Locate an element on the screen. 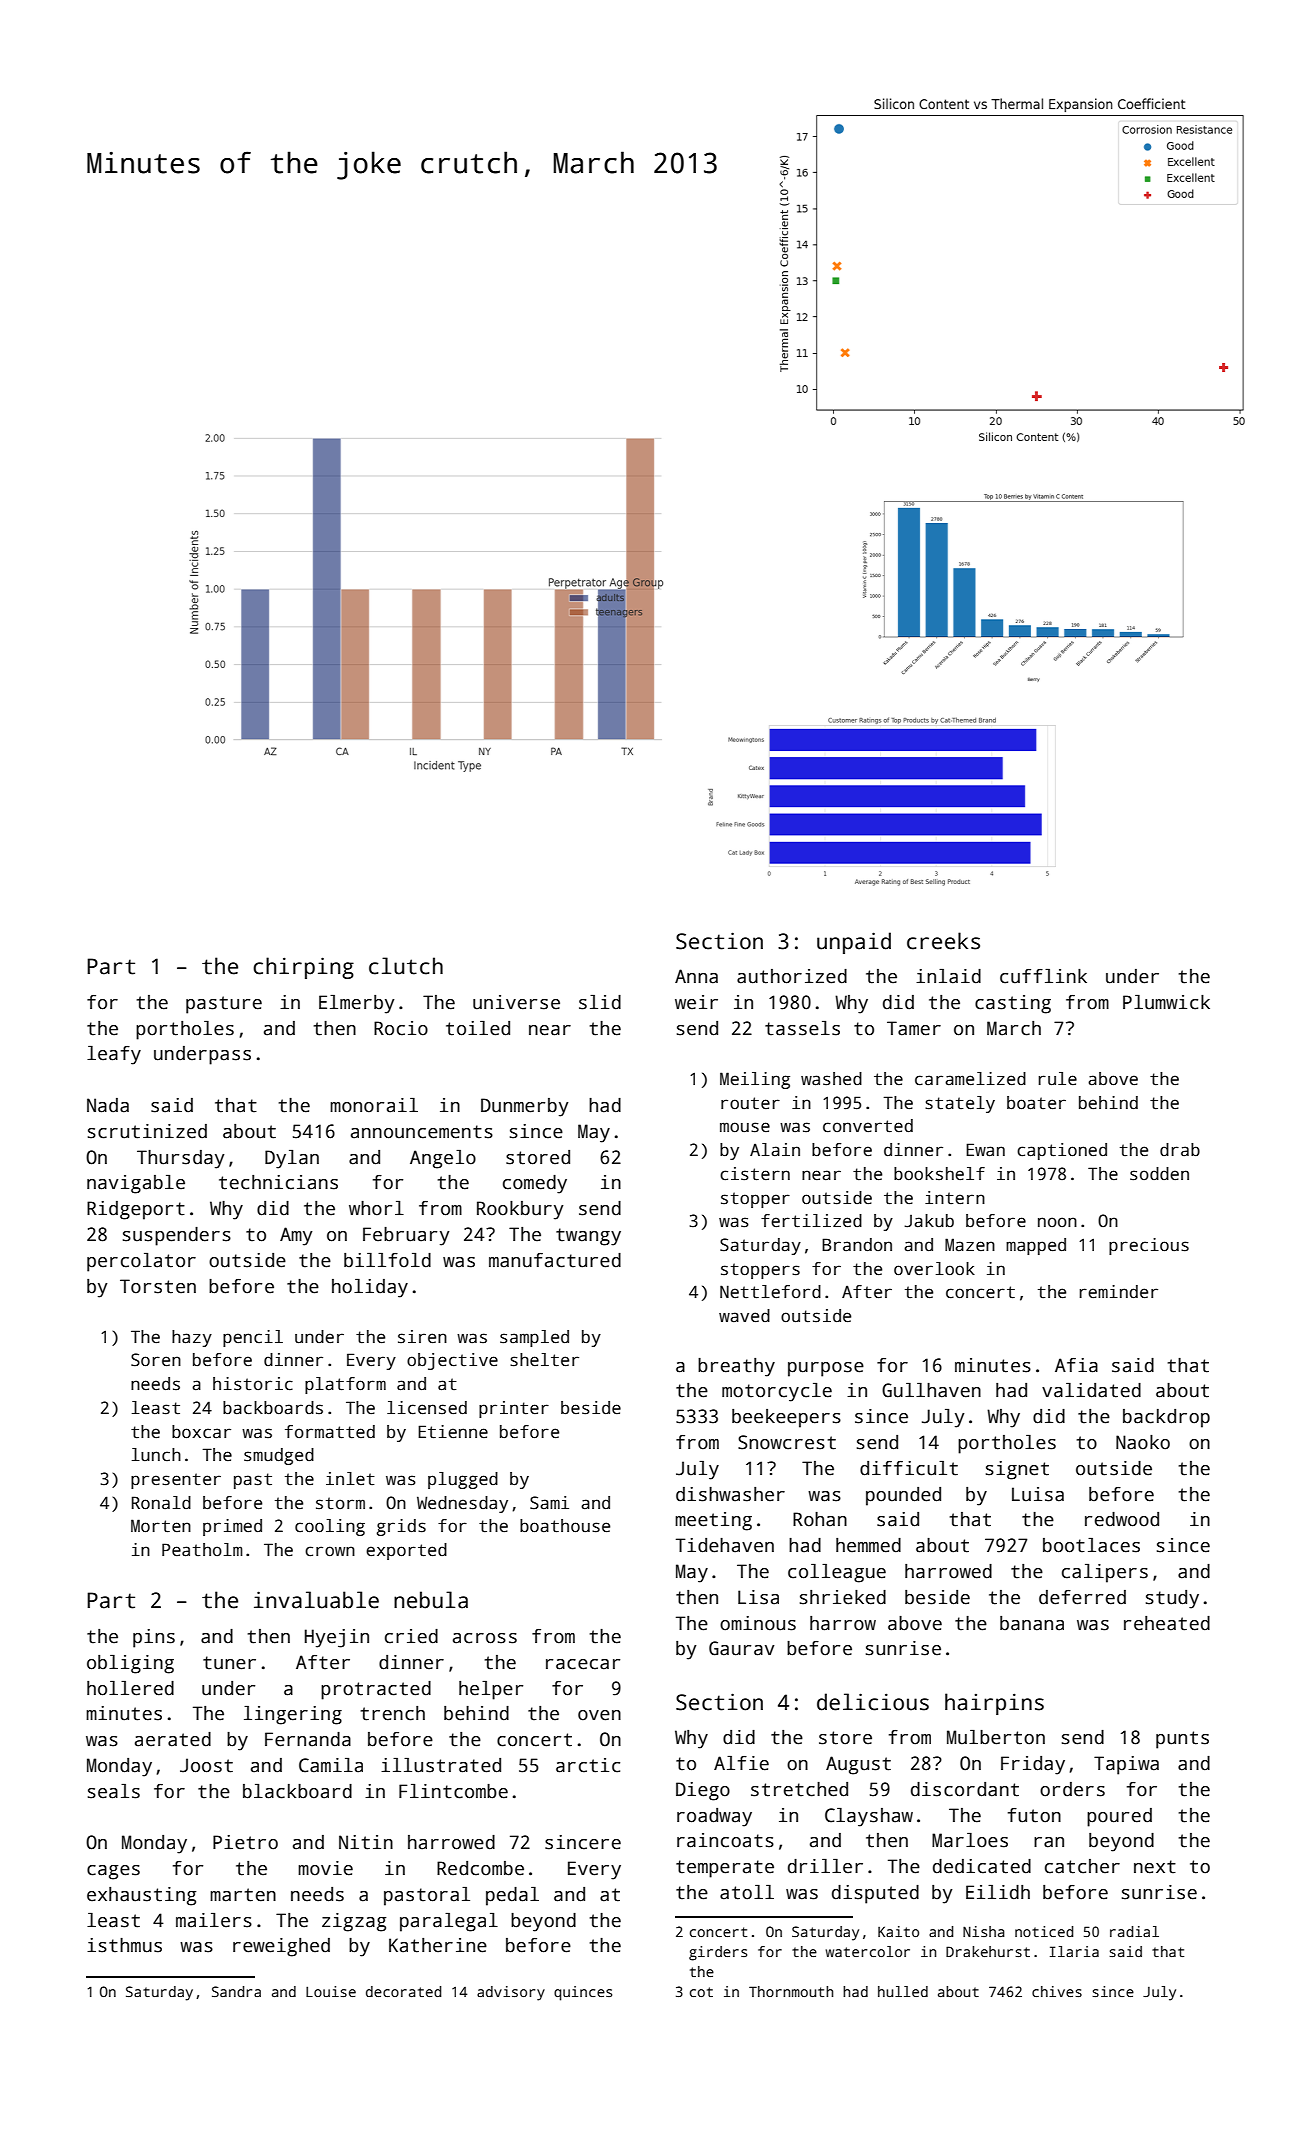 The height and width of the screenshot is (2137, 1297). backdrop is located at coordinates (1166, 1418).
